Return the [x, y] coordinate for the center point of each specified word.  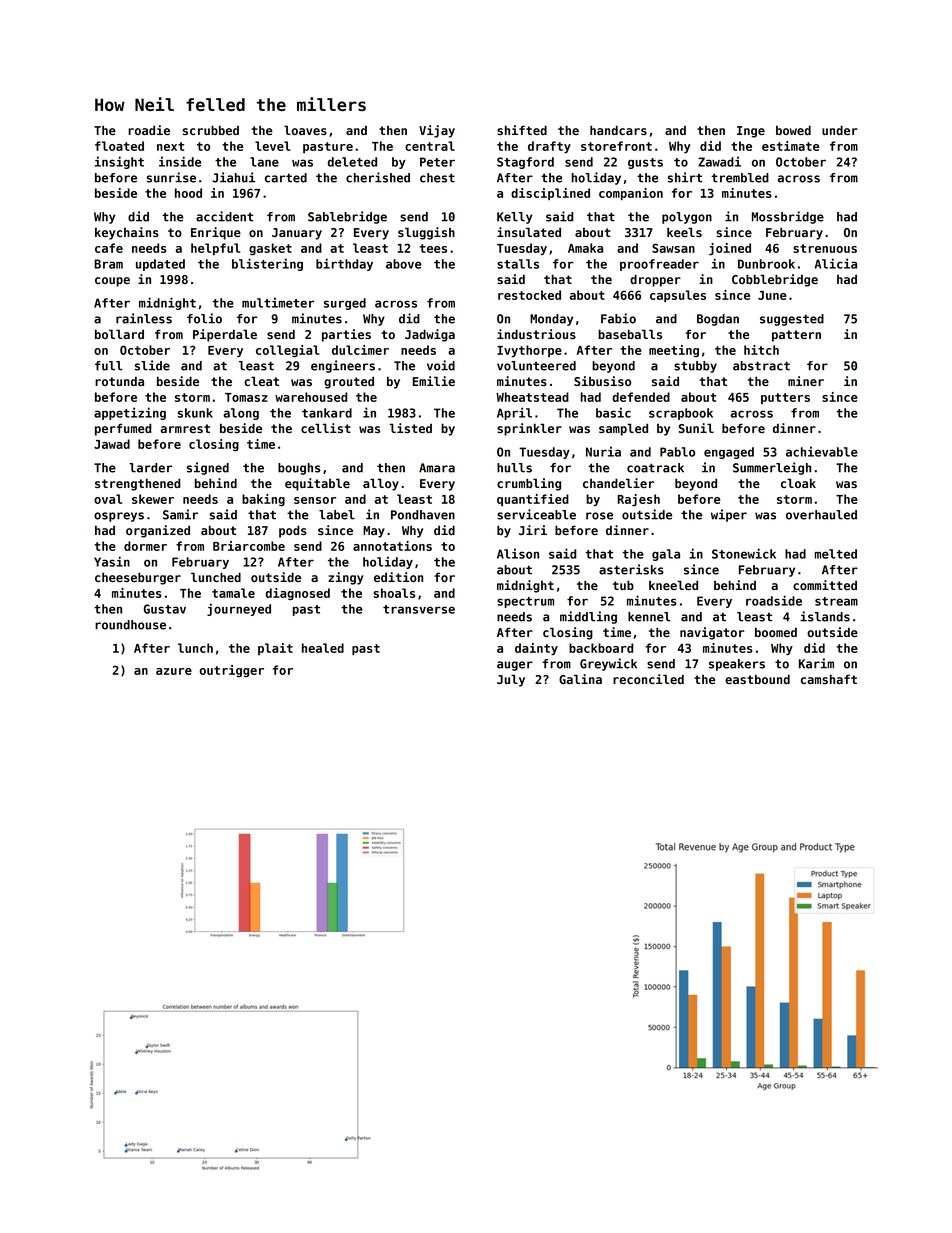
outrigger [231, 671]
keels [684, 232]
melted [836, 554]
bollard [119, 334]
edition [398, 577]
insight [119, 162]
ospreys [119, 517]
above [404, 264]
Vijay [437, 131]
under [840, 130]
